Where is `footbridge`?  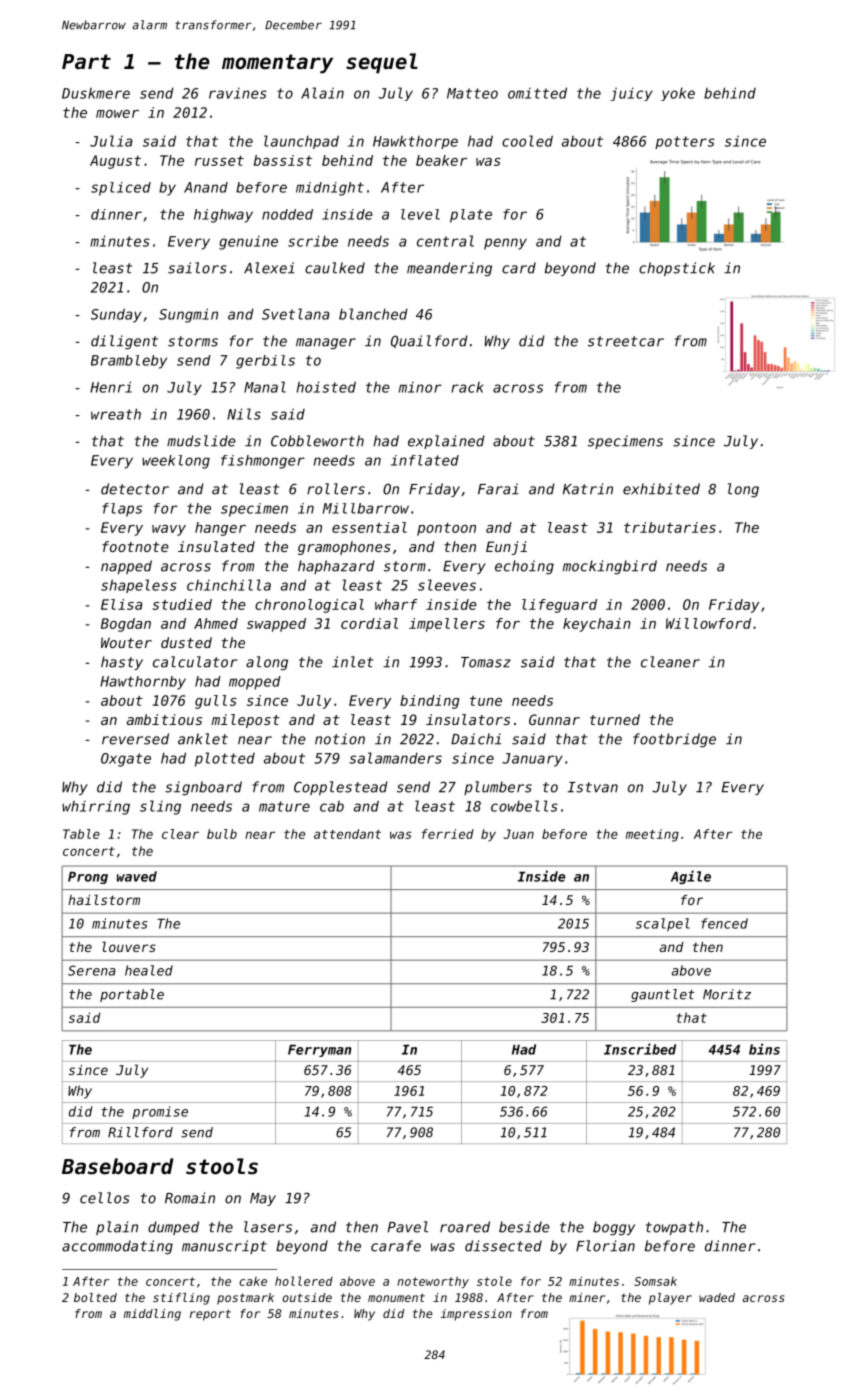
footbridge is located at coordinates (674, 740).
